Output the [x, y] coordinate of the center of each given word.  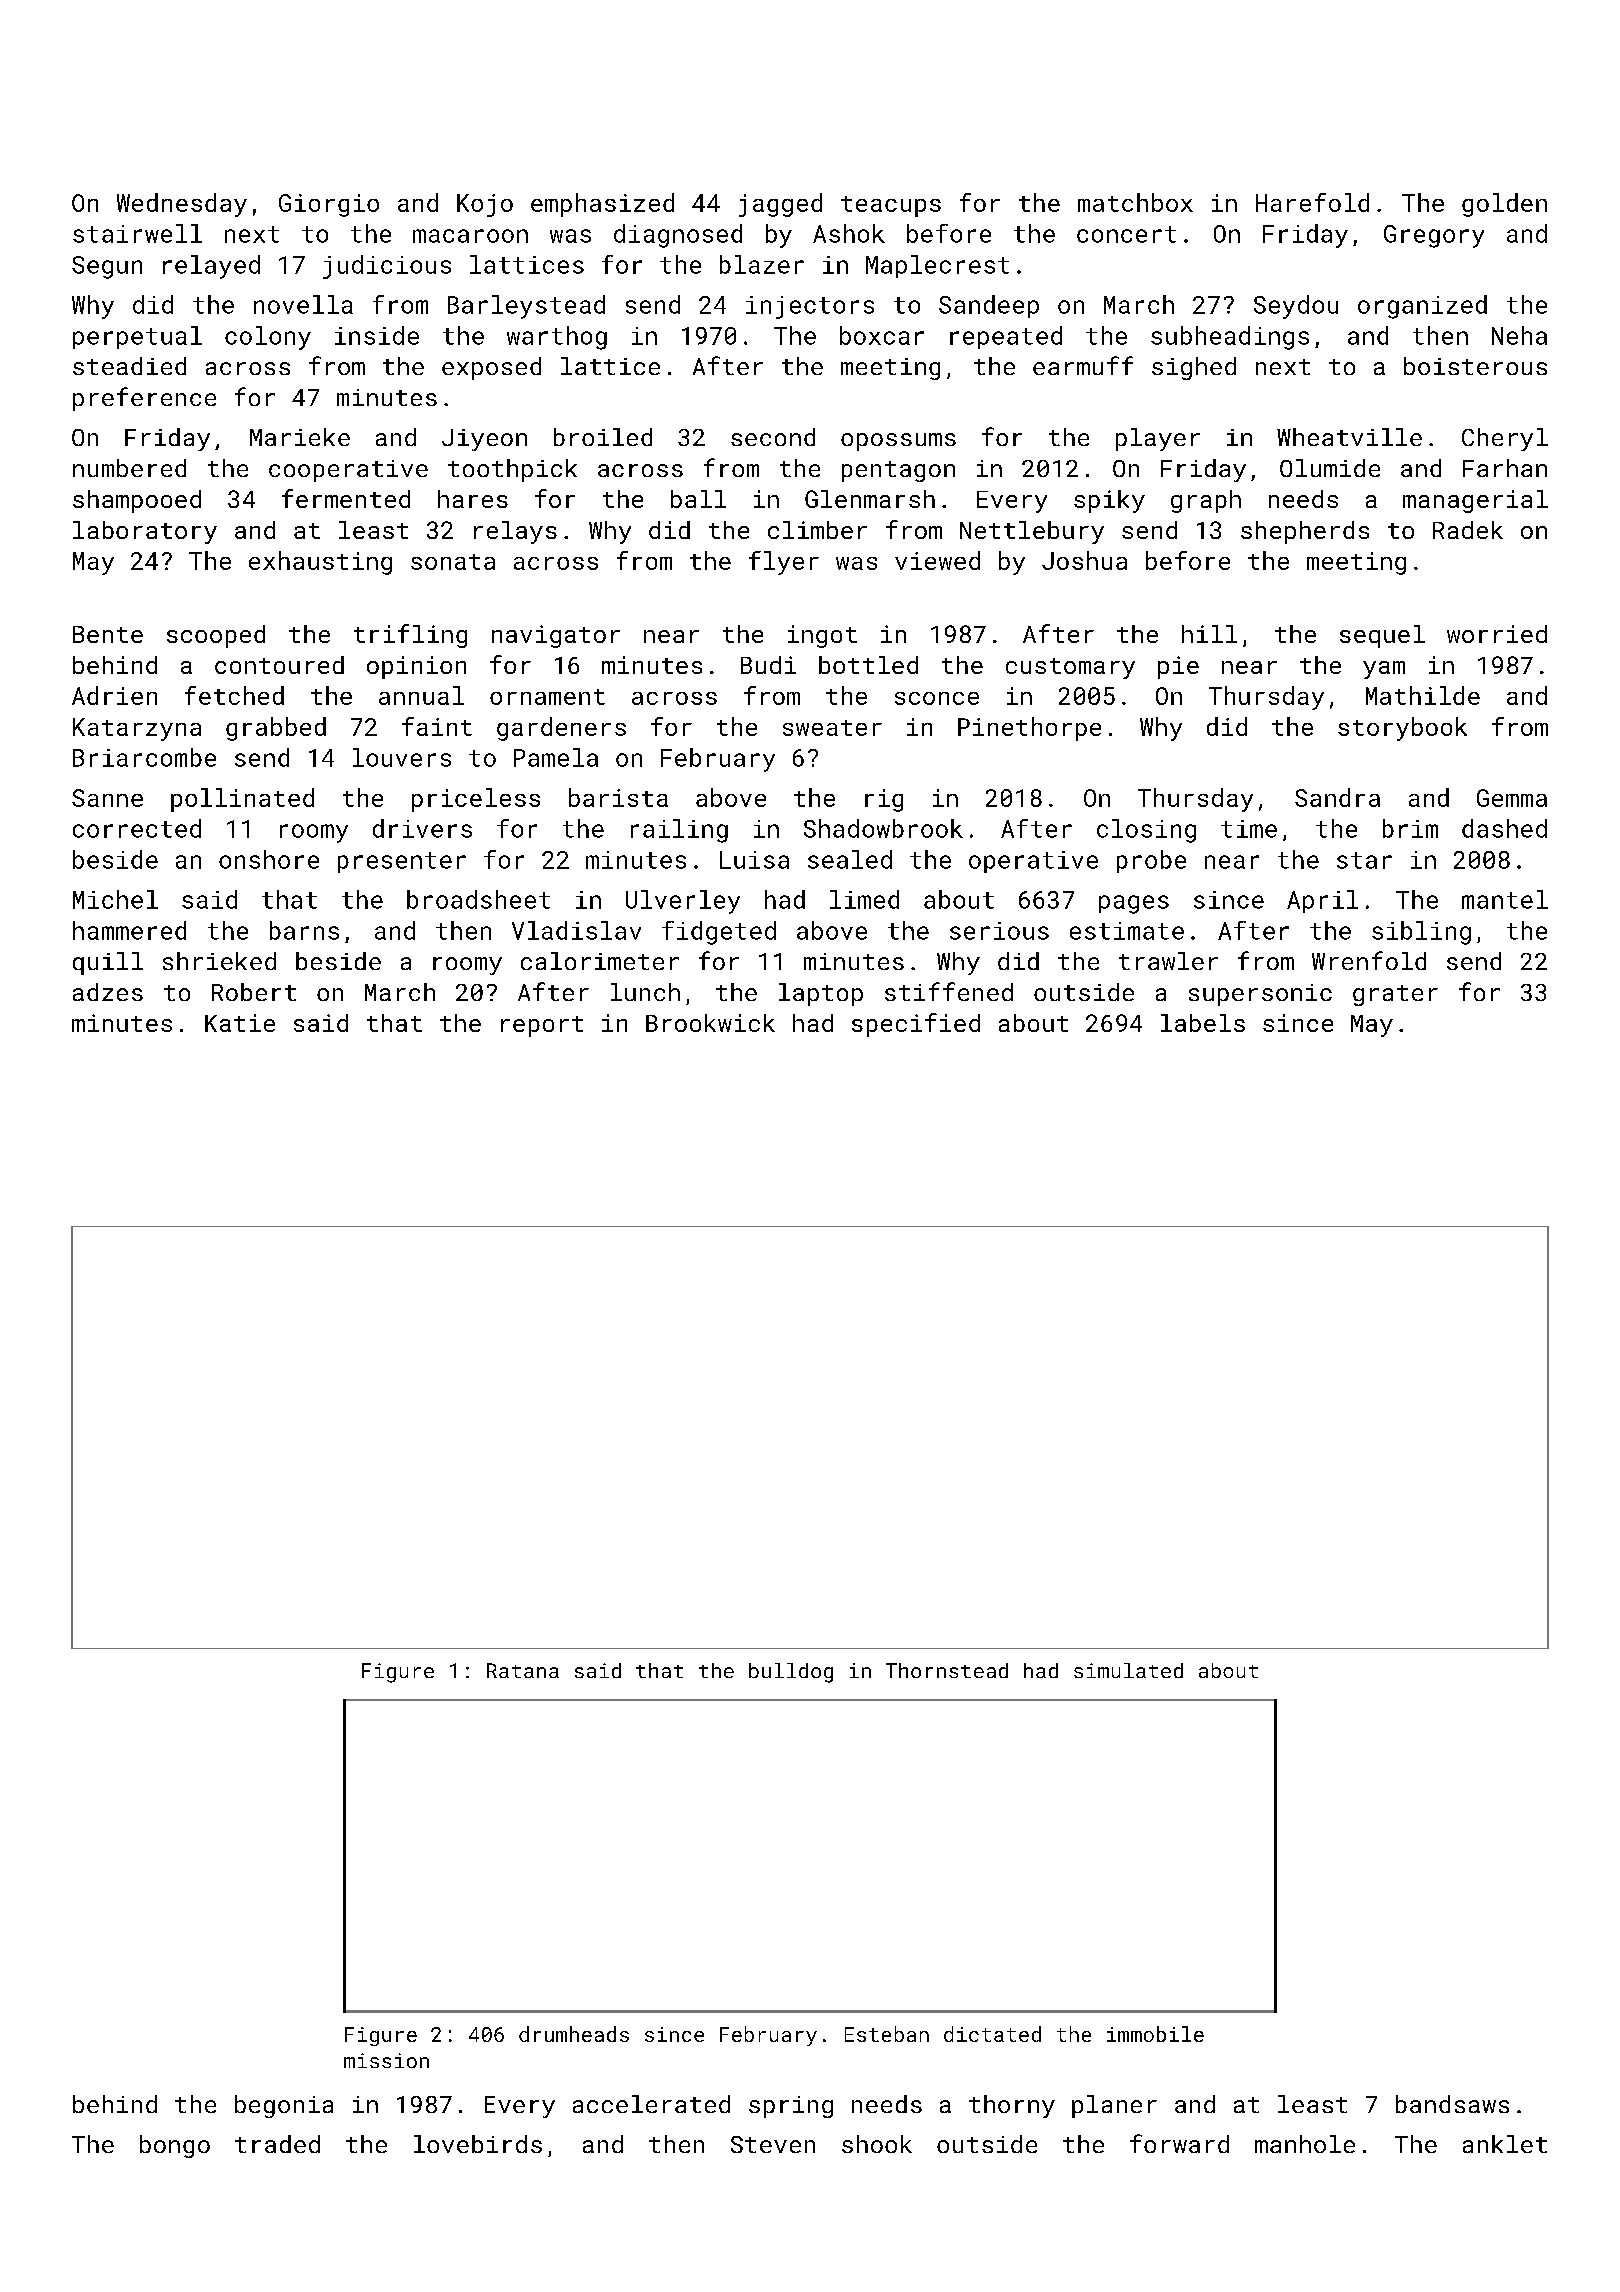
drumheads [574, 2034]
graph [1206, 501]
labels [1203, 1023]
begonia [284, 2106]
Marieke [300, 437]
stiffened [949, 991]
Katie [240, 1023]
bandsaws [1452, 2104]
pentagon [898, 471]
